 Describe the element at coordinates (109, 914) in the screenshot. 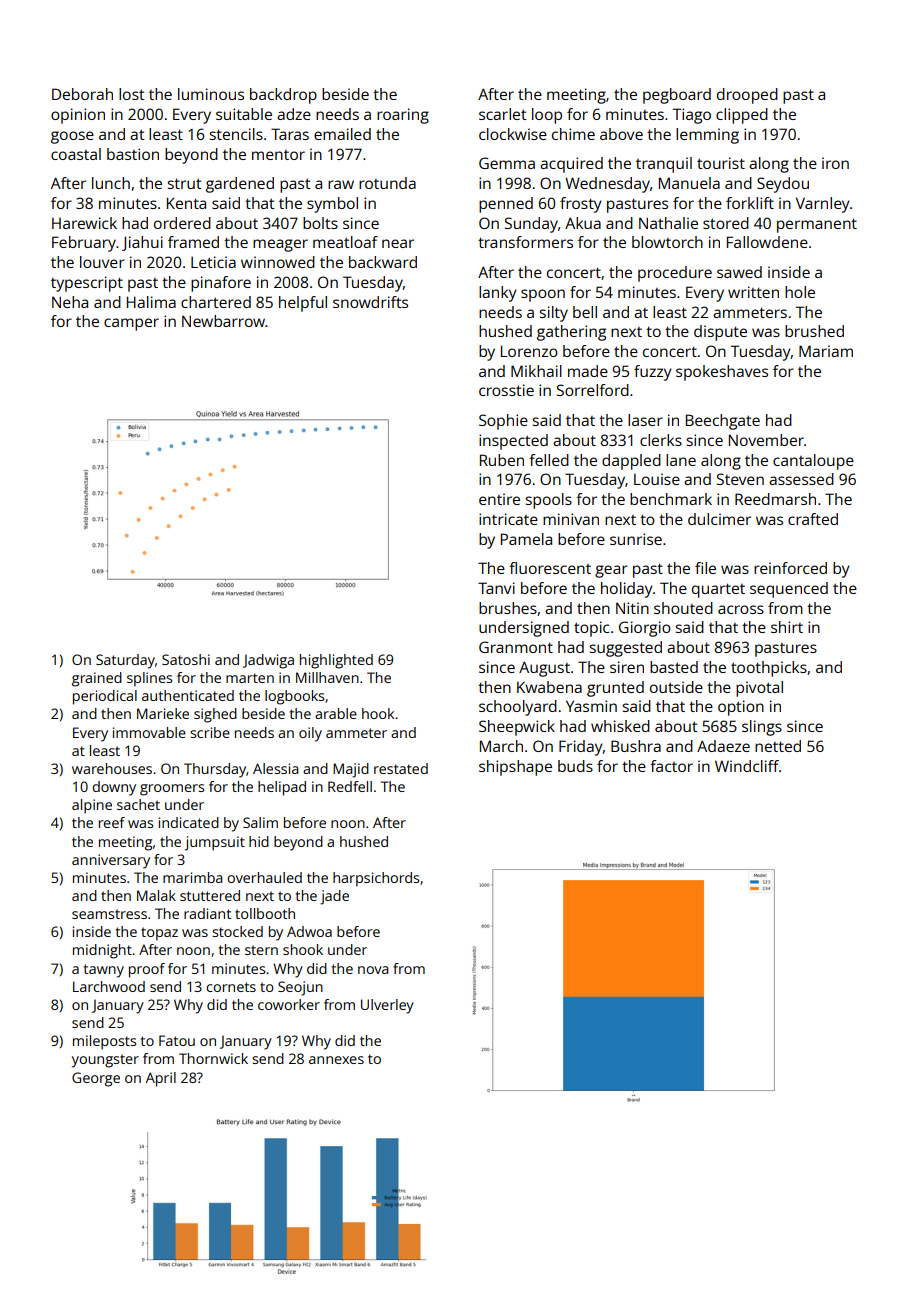

I see `seamstress` at that location.
